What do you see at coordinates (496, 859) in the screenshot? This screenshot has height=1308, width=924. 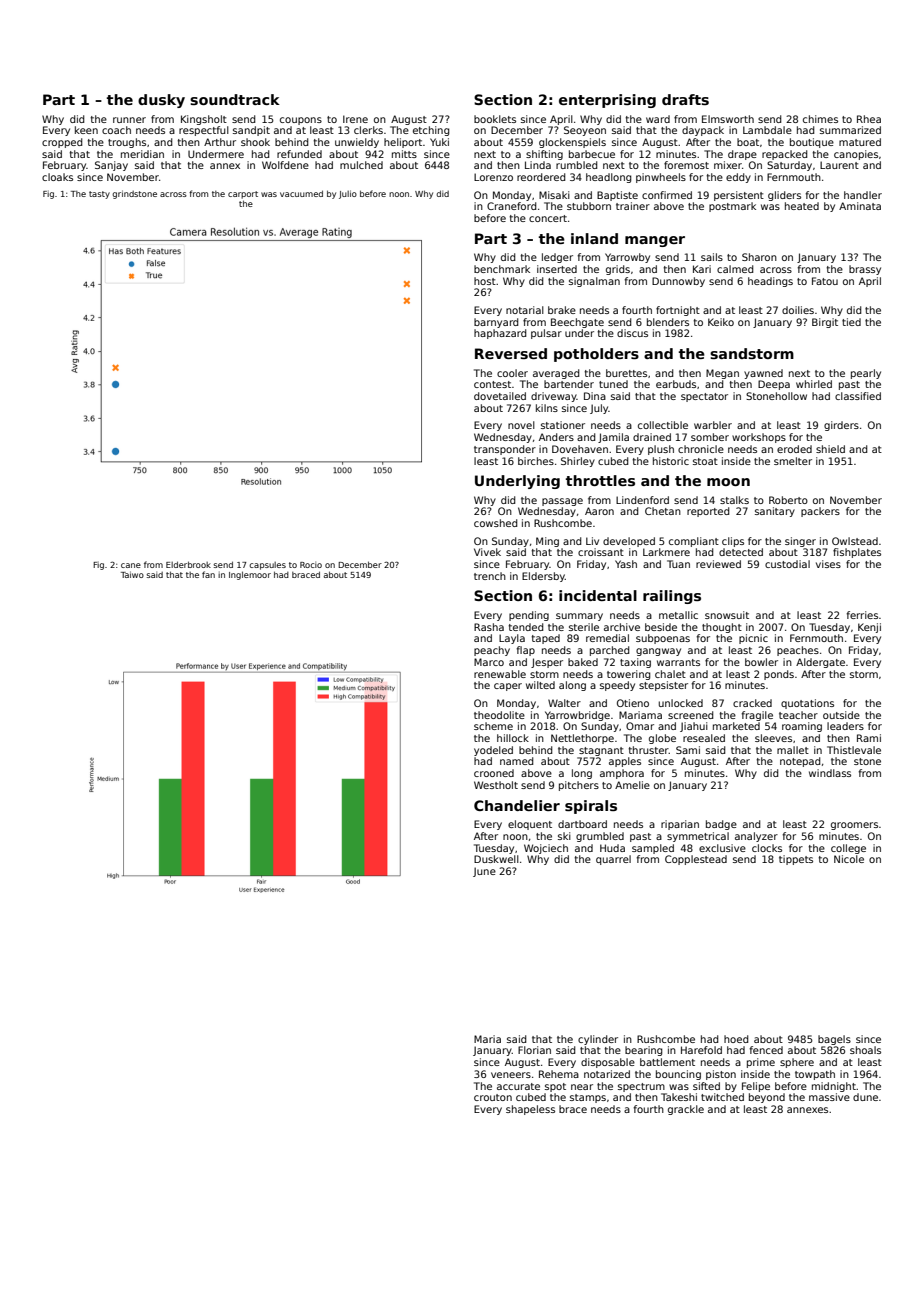 I see `Duskwell` at bounding box center [496, 859].
